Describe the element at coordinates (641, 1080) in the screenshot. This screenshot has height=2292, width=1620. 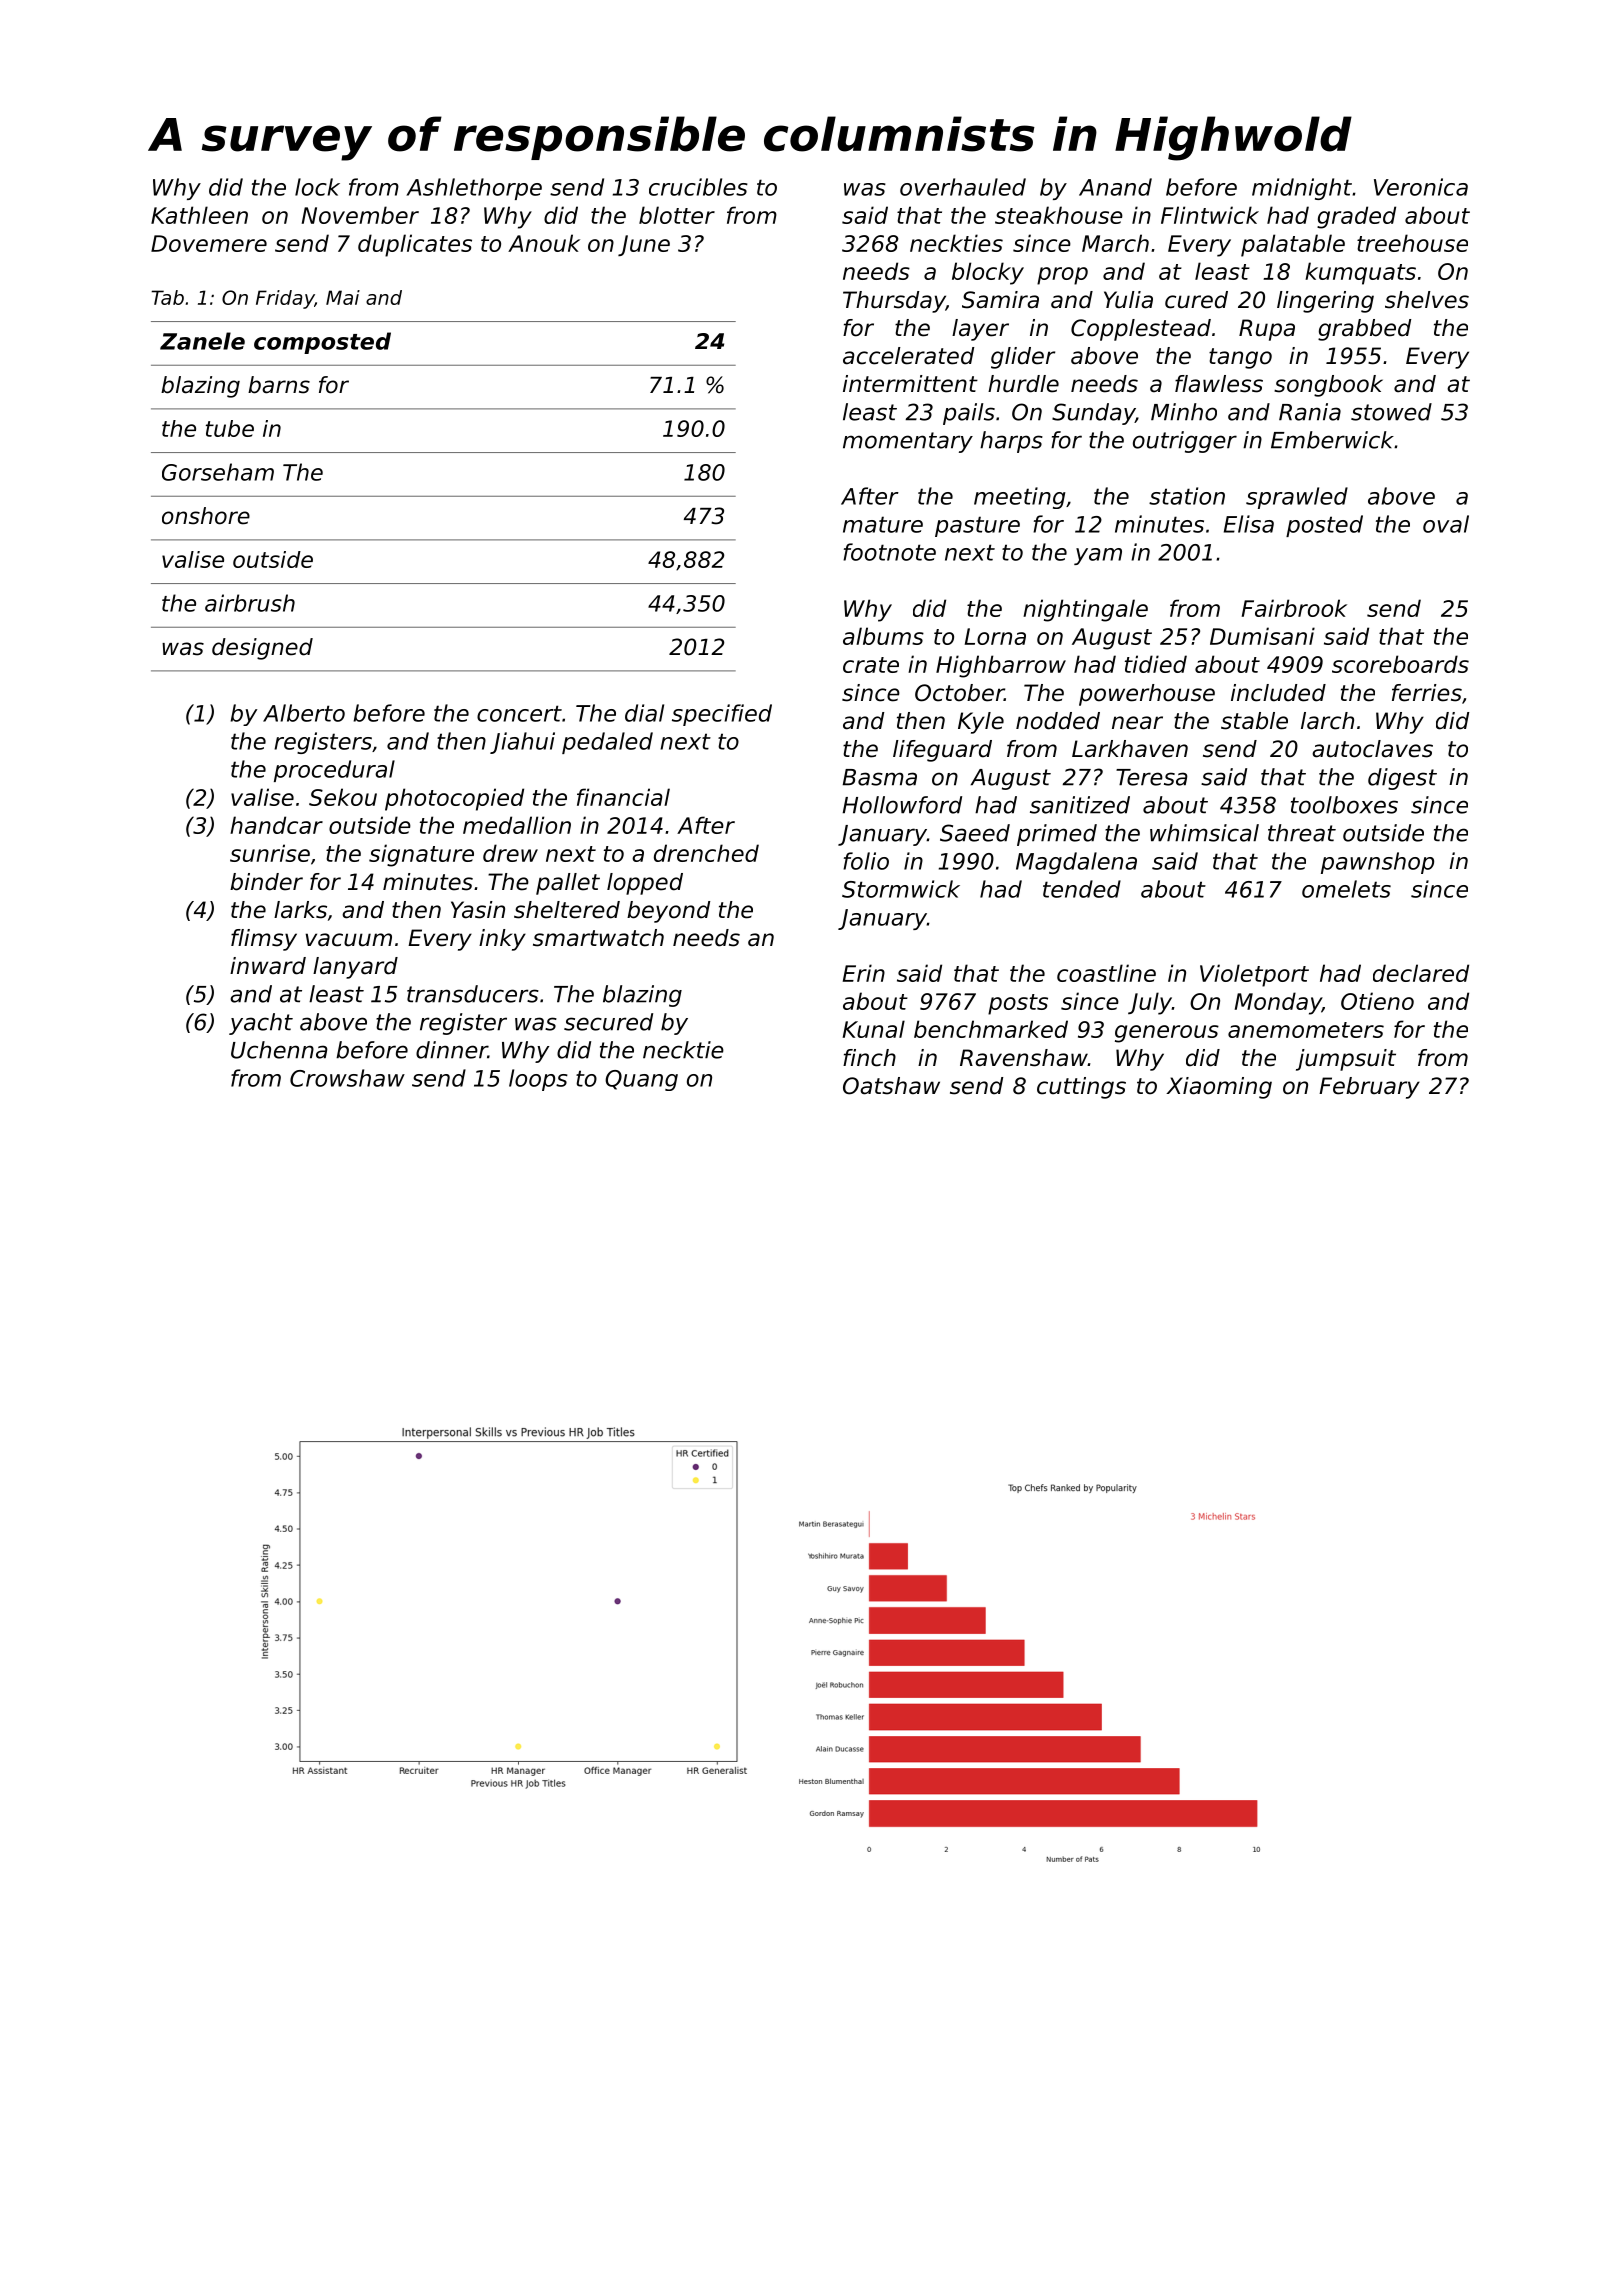
I see `Quang` at that location.
